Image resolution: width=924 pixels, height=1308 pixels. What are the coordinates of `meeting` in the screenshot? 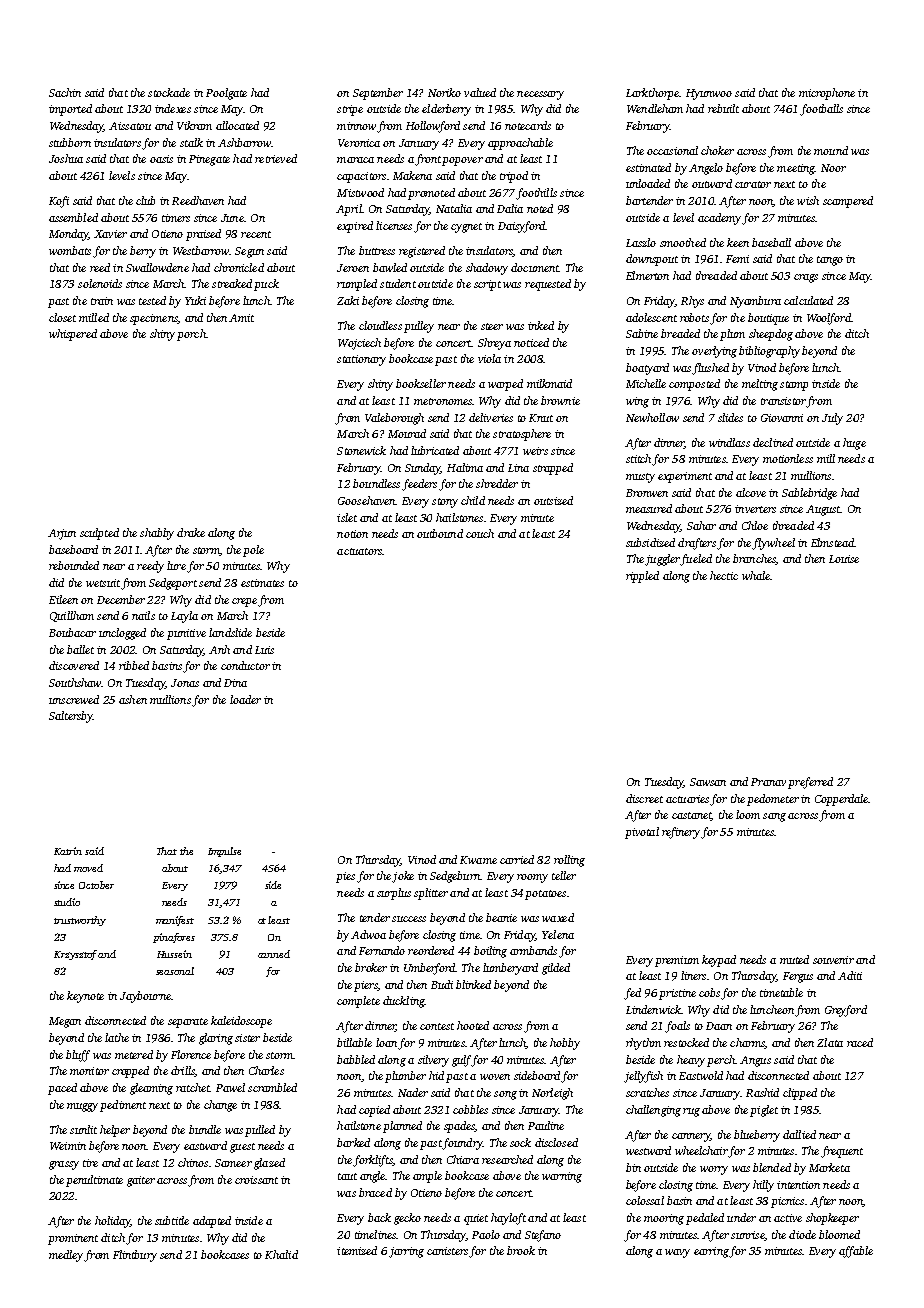 It's located at (796, 169).
